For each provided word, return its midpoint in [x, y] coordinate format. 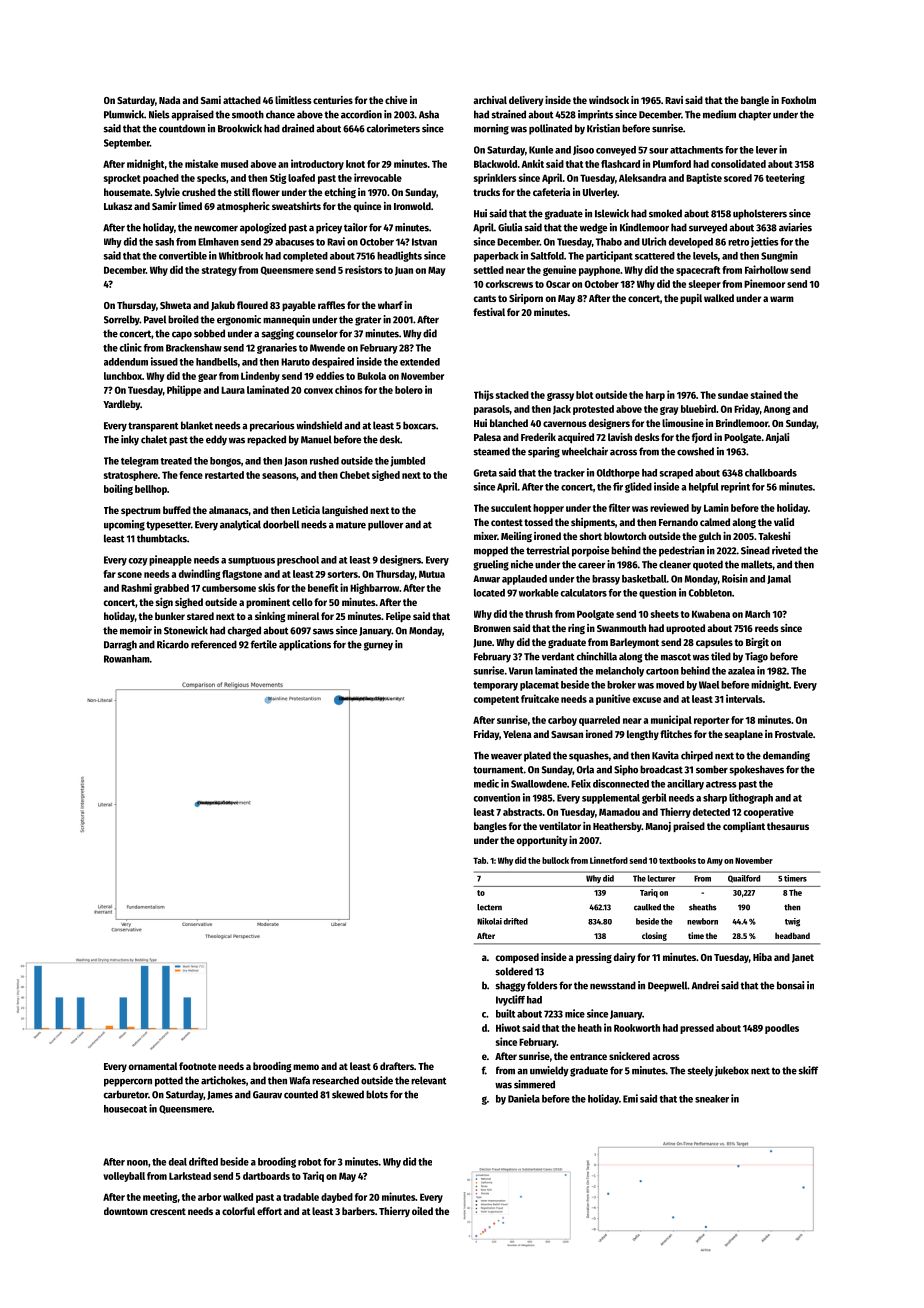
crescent [168, 1211]
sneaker [712, 1099]
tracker [569, 473]
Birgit [757, 643]
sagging [277, 334]
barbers [358, 1211]
